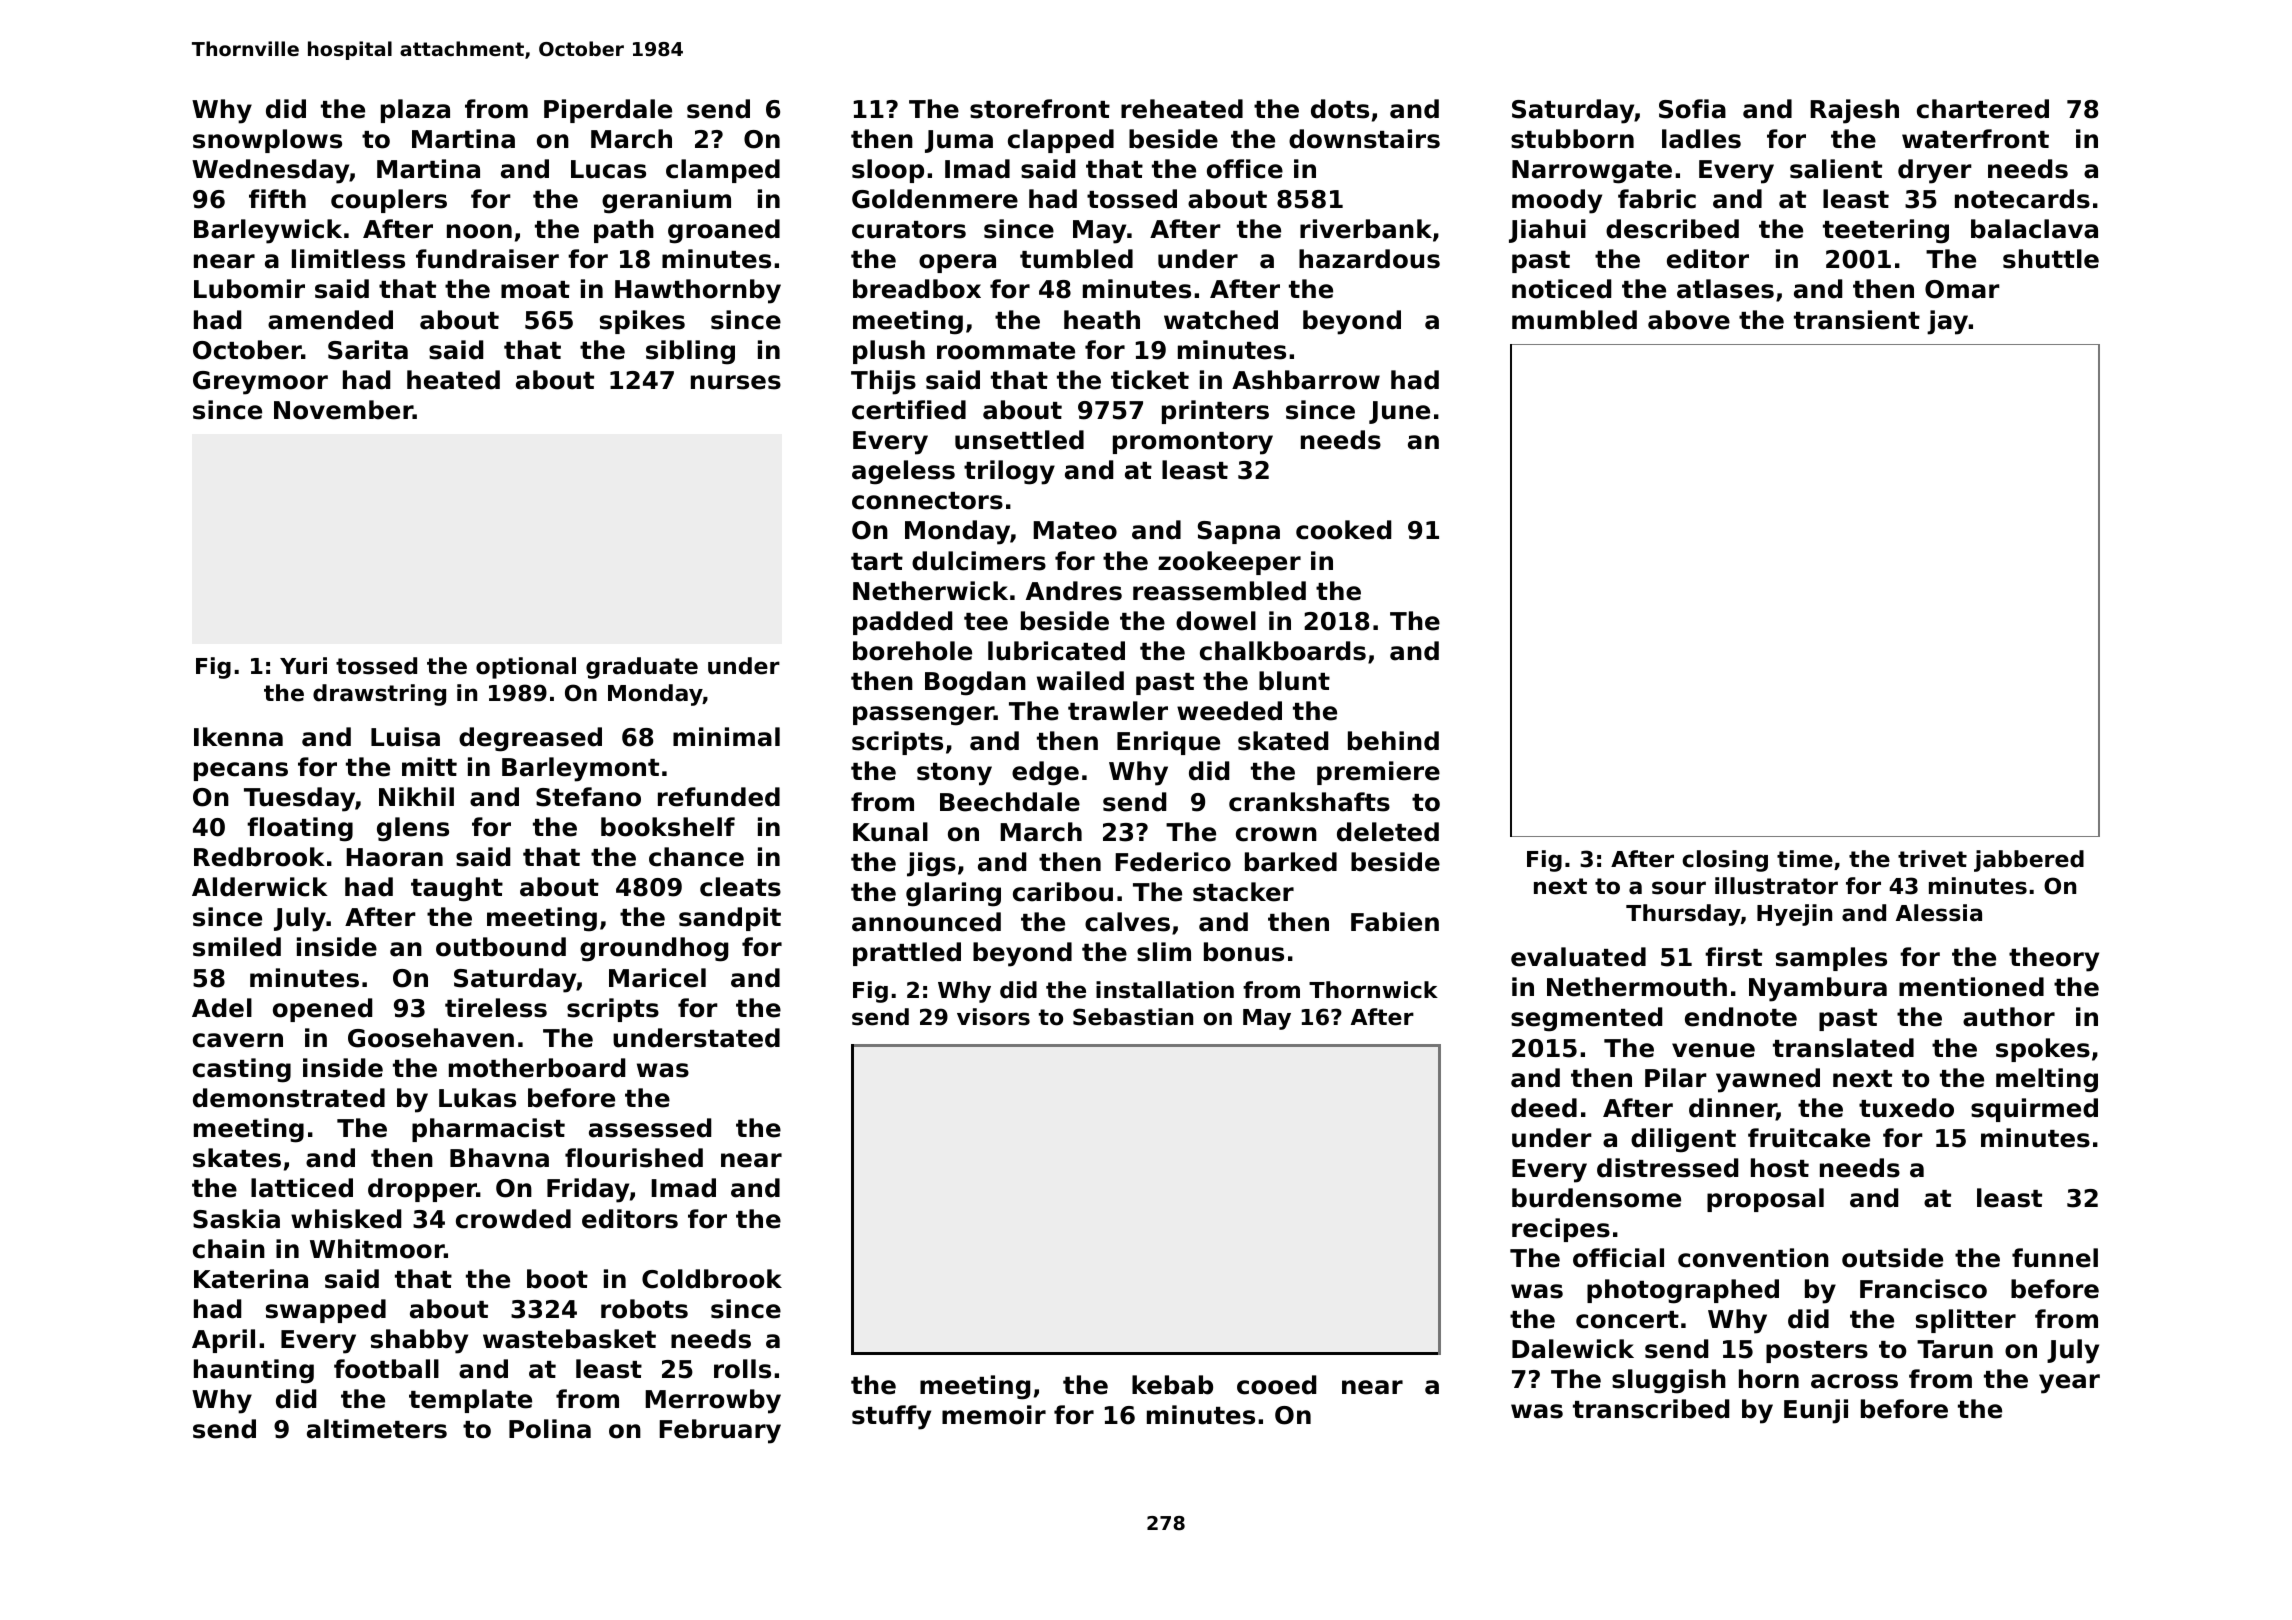 The width and height of the screenshot is (2292, 1620). What do you see at coordinates (254, 1371) in the screenshot?
I see `haunting` at bounding box center [254, 1371].
